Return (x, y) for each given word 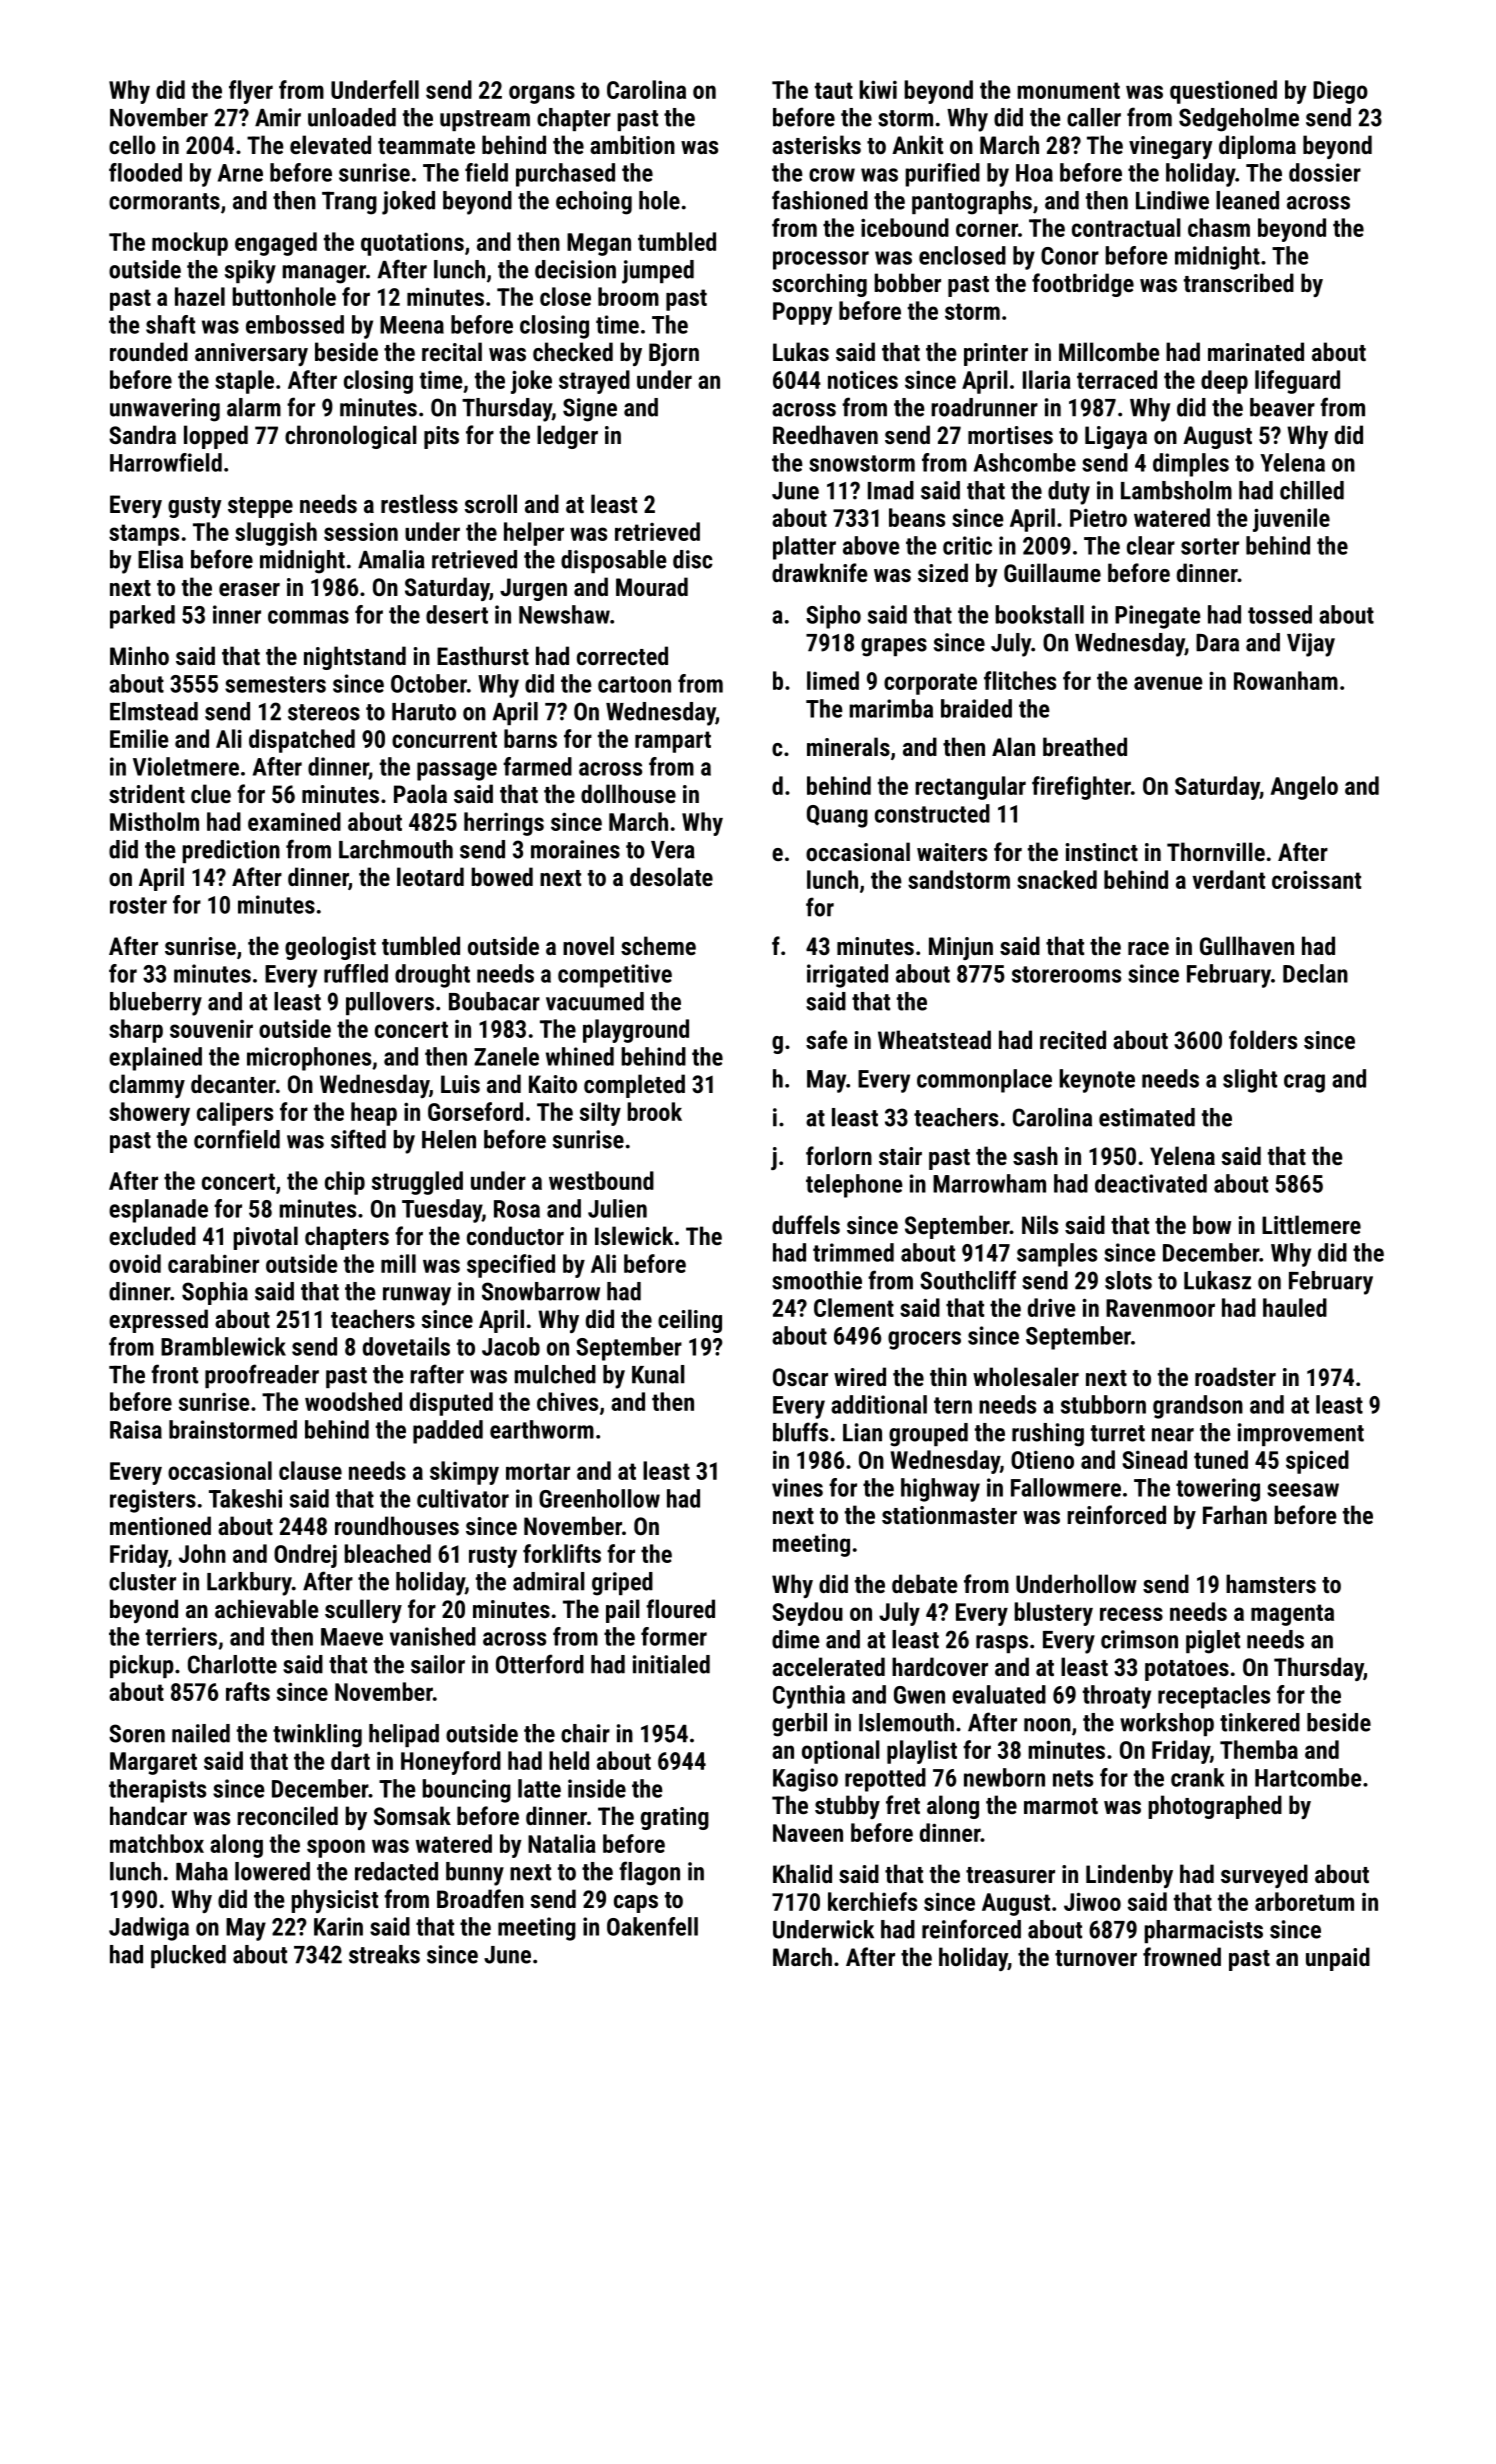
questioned (1223, 92)
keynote (1097, 1081)
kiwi (878, 89)
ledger (567, 437)
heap (374, 1114)
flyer (251, 92)
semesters (275, 684)
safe (827, 1039)
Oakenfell (652, 1926)
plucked (188, 1956)
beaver (1282, 407)
